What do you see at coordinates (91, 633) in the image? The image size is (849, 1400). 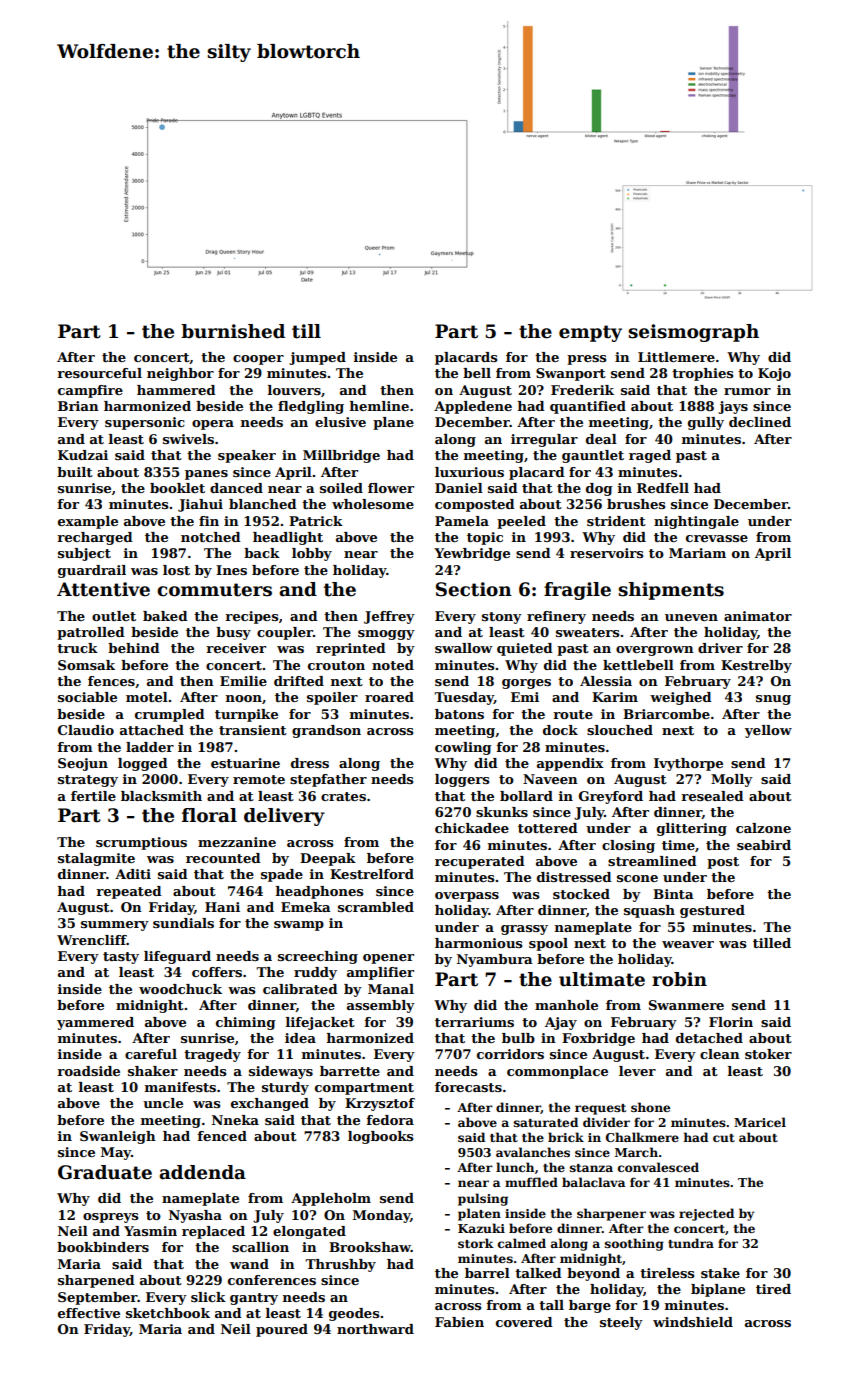 I see `patrolled` at bounding box center [91, 633].
